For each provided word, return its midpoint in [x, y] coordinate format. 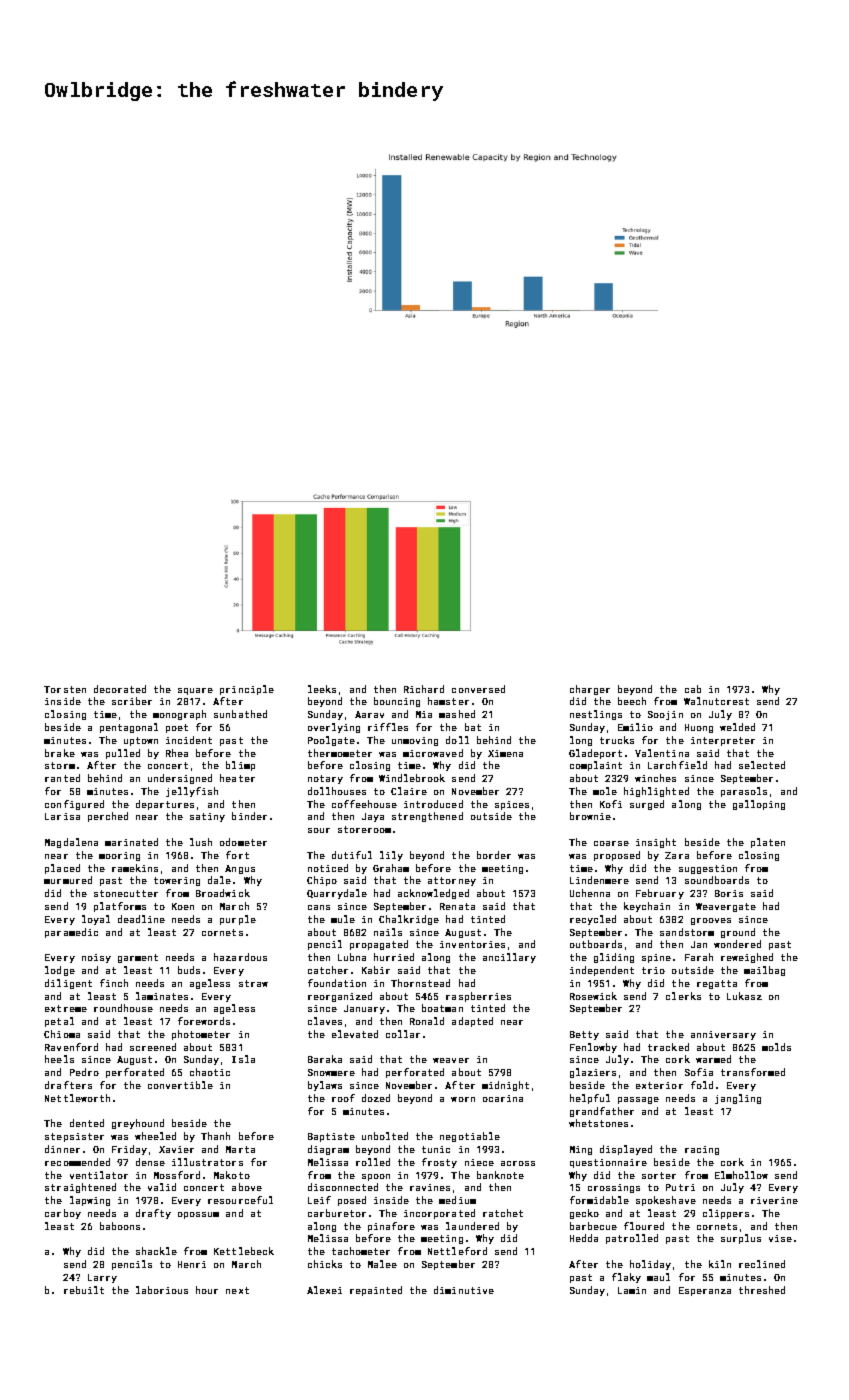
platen [768, 843]
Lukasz [744, 996]
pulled [123, 754]
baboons [120, 1226]
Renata [457, 906]
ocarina [503, 1098]
